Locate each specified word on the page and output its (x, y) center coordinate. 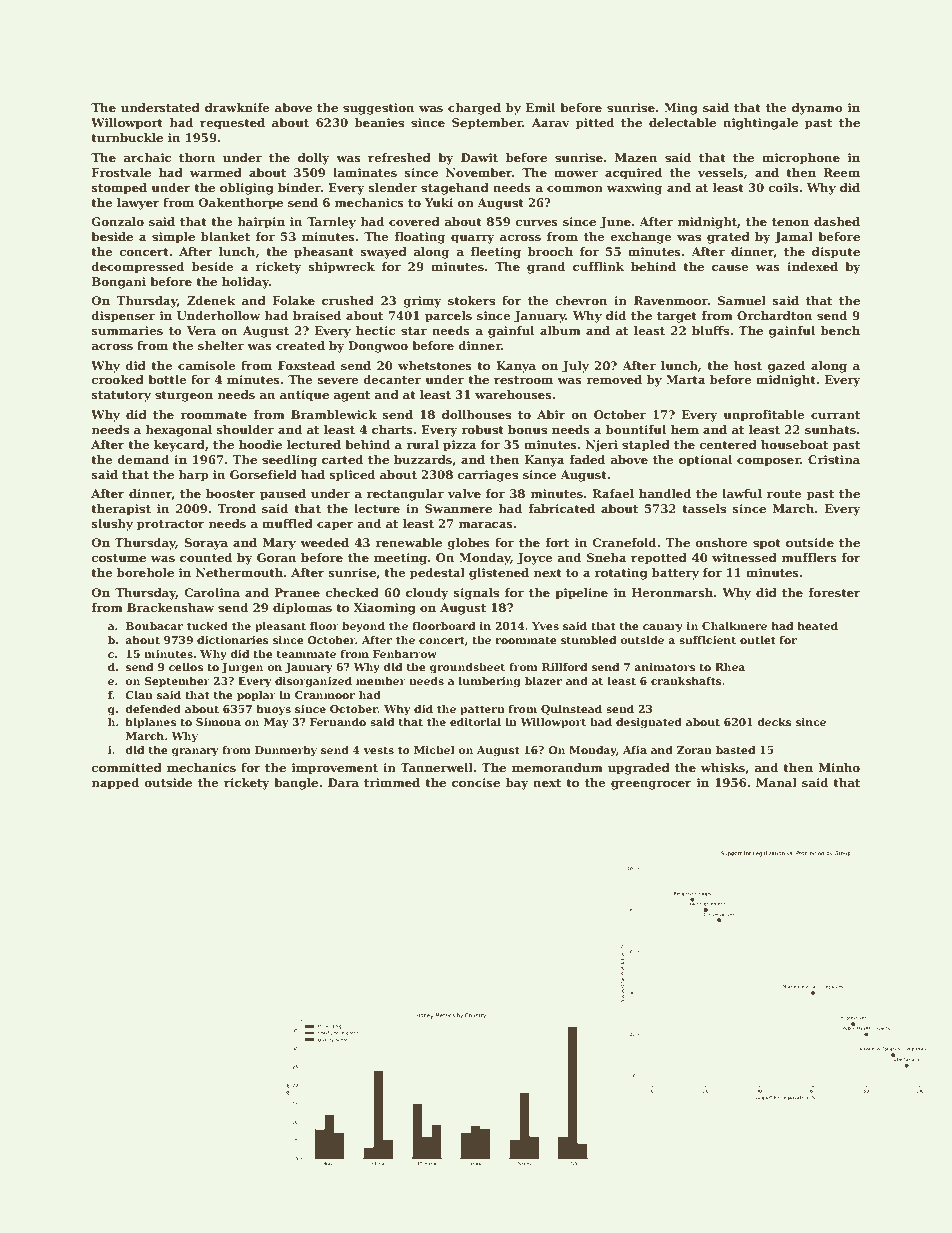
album (560, 330)
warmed (216, 172)
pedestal (437, 574)
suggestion (378, 109)
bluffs (710, 330)
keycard (179, 446)
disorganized (313, 682)
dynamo (817, 109)
